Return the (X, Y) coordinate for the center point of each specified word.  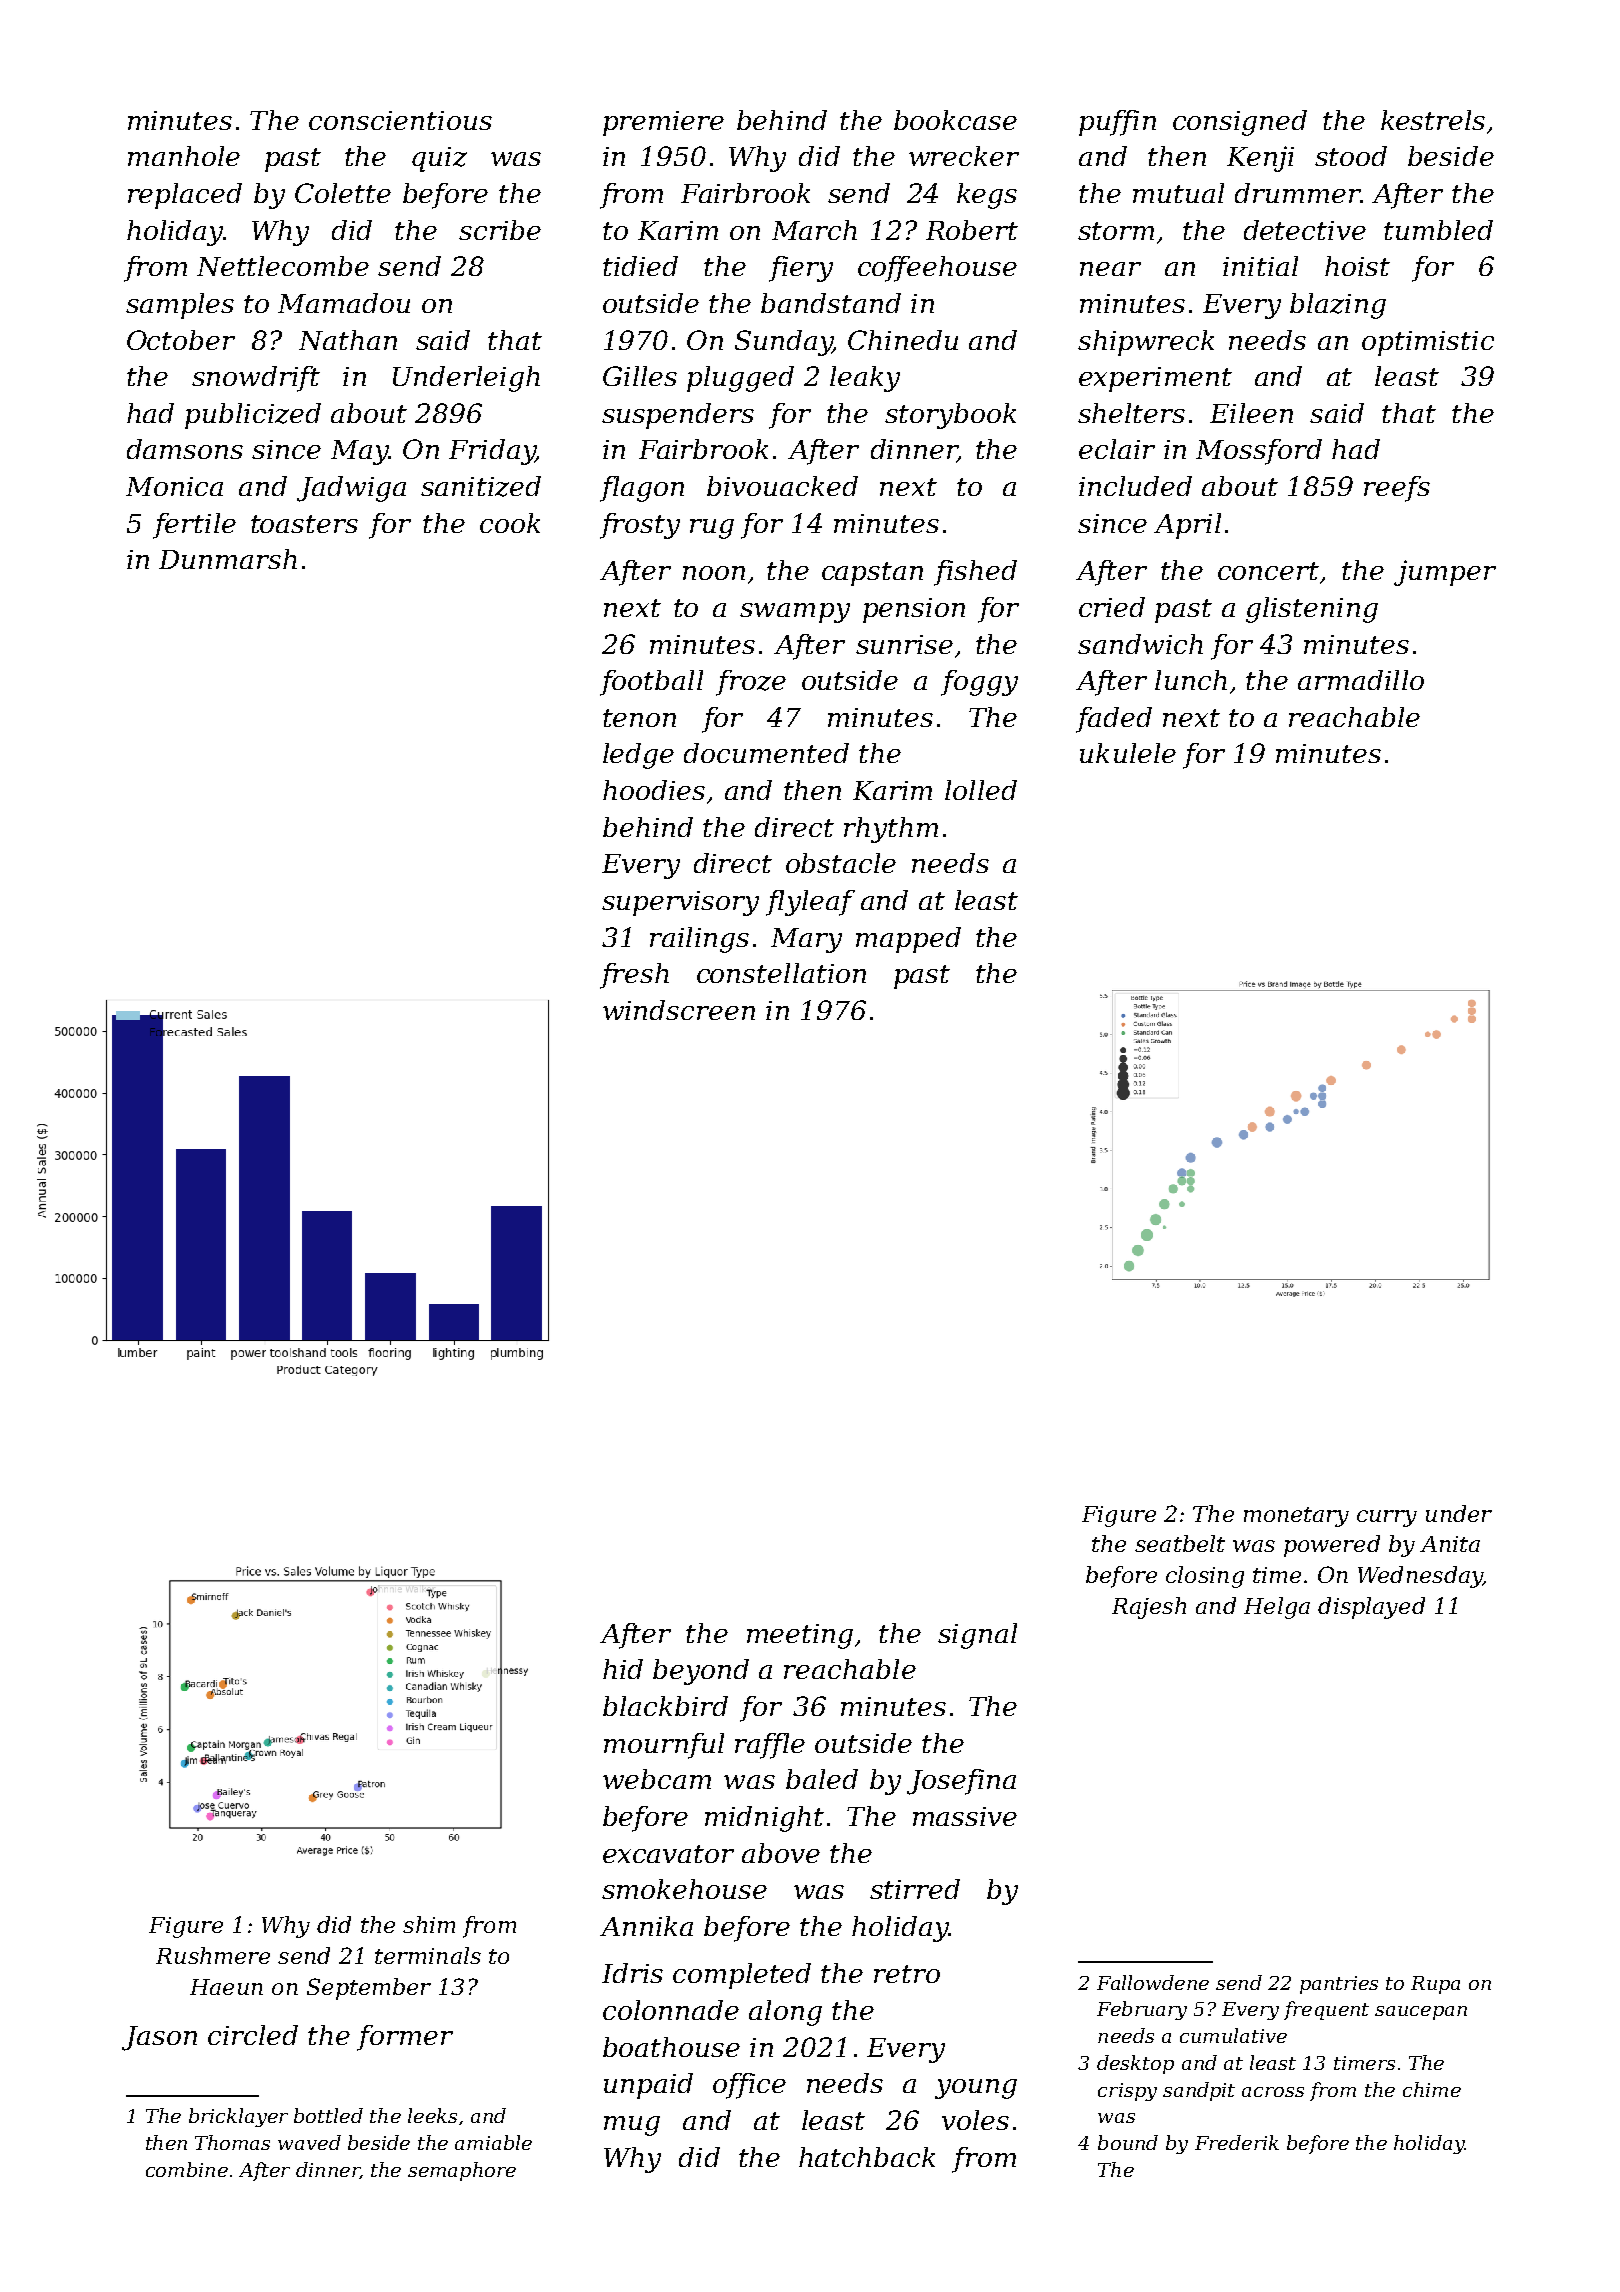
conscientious (400, 120)
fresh (634, 976)
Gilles (640, 376)
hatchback (867, 2157)
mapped (908, 940)
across (1273, 2092)
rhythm (891, 830)
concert (1268, 571)
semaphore (462, 2171)
